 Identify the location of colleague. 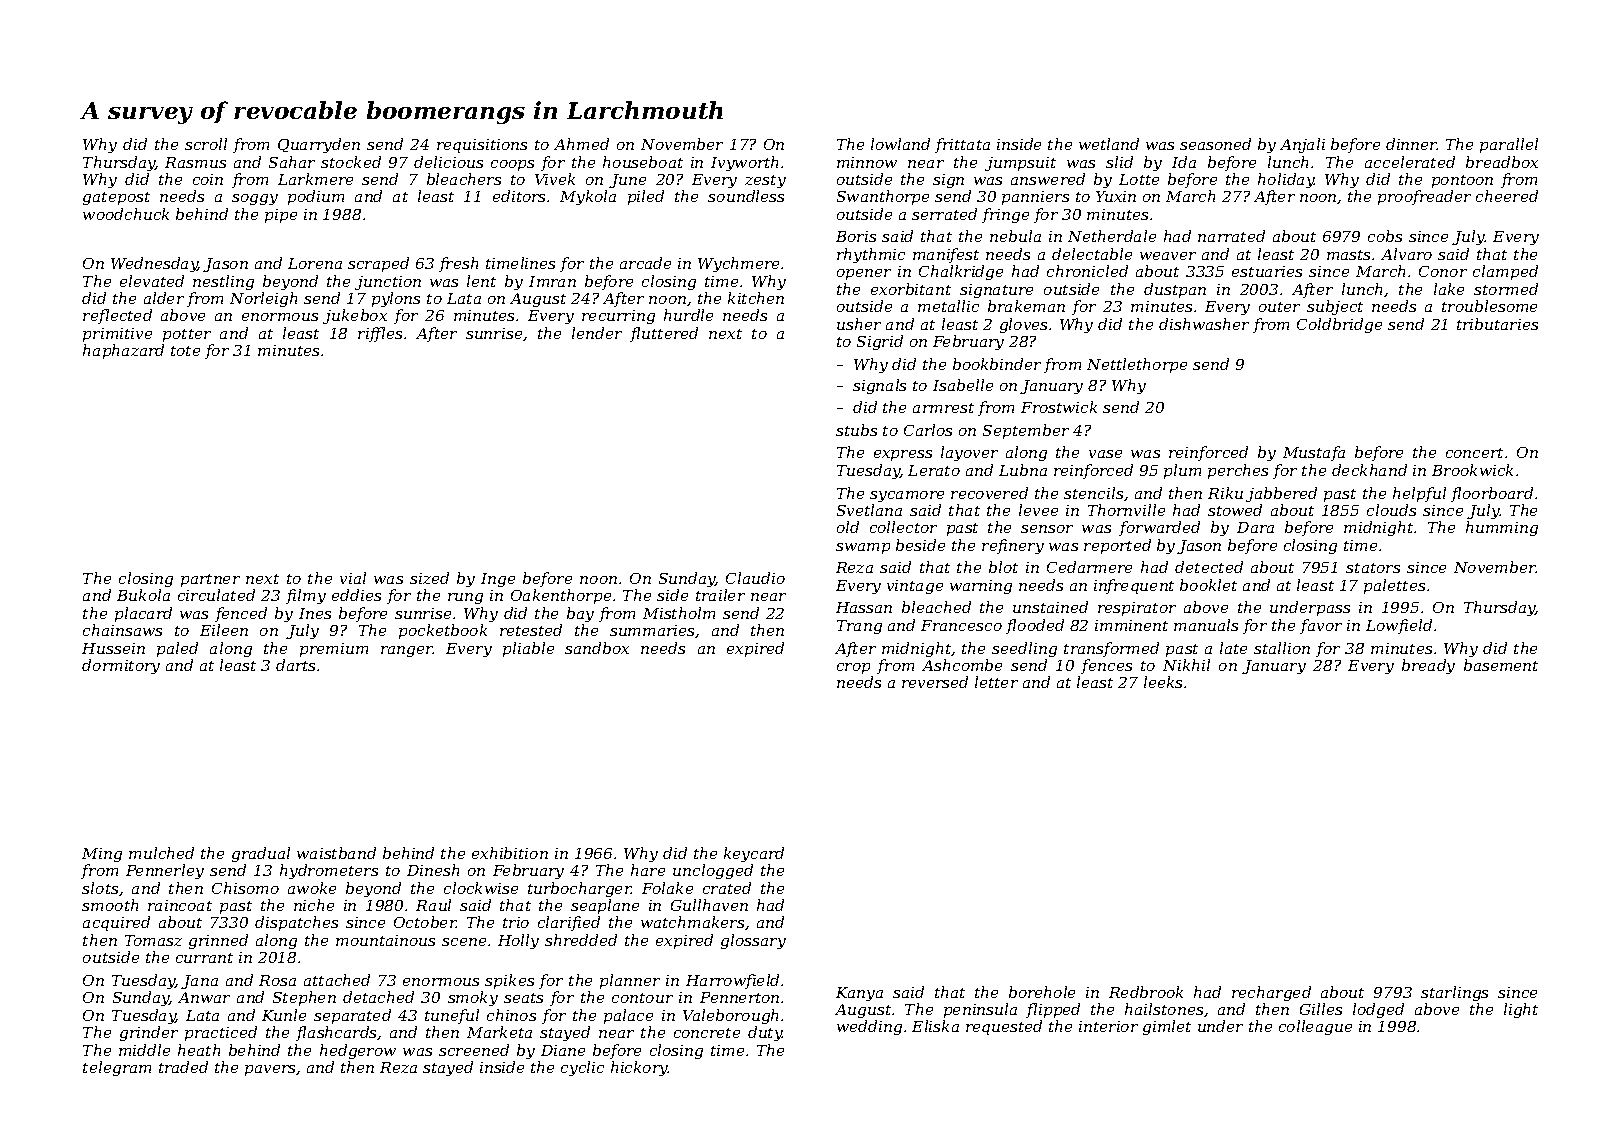
(1315, 1027).
